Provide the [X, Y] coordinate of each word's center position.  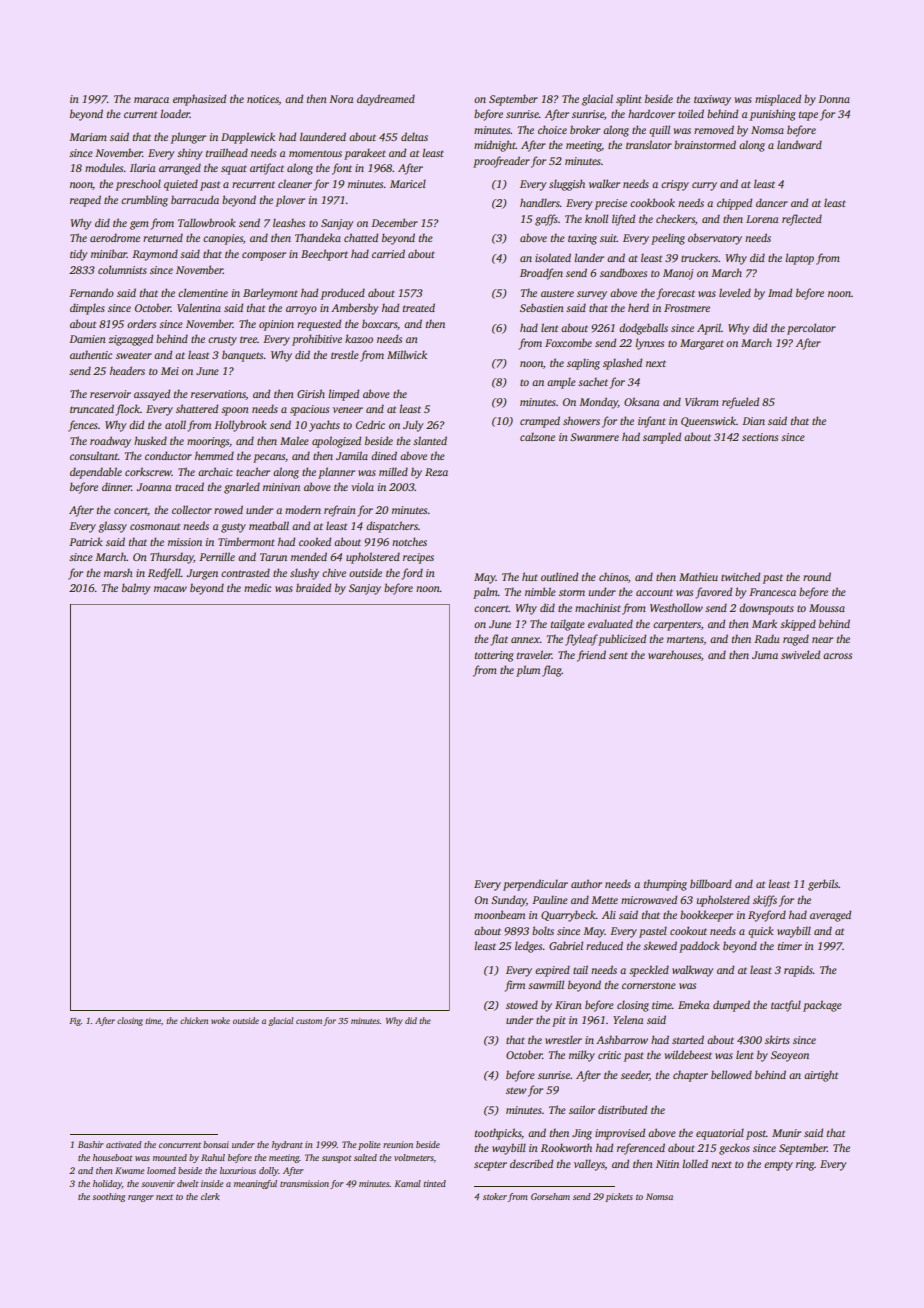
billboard [711, 883]
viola [362, 486]
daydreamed [386, 100]
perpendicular [535, 885]
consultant [94, 455]
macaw [170, 589]
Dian [753, 421]
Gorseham [550, 1196]
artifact [267, 169]
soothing [109, 1197]
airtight [821, 1076]
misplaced [778, 100]
